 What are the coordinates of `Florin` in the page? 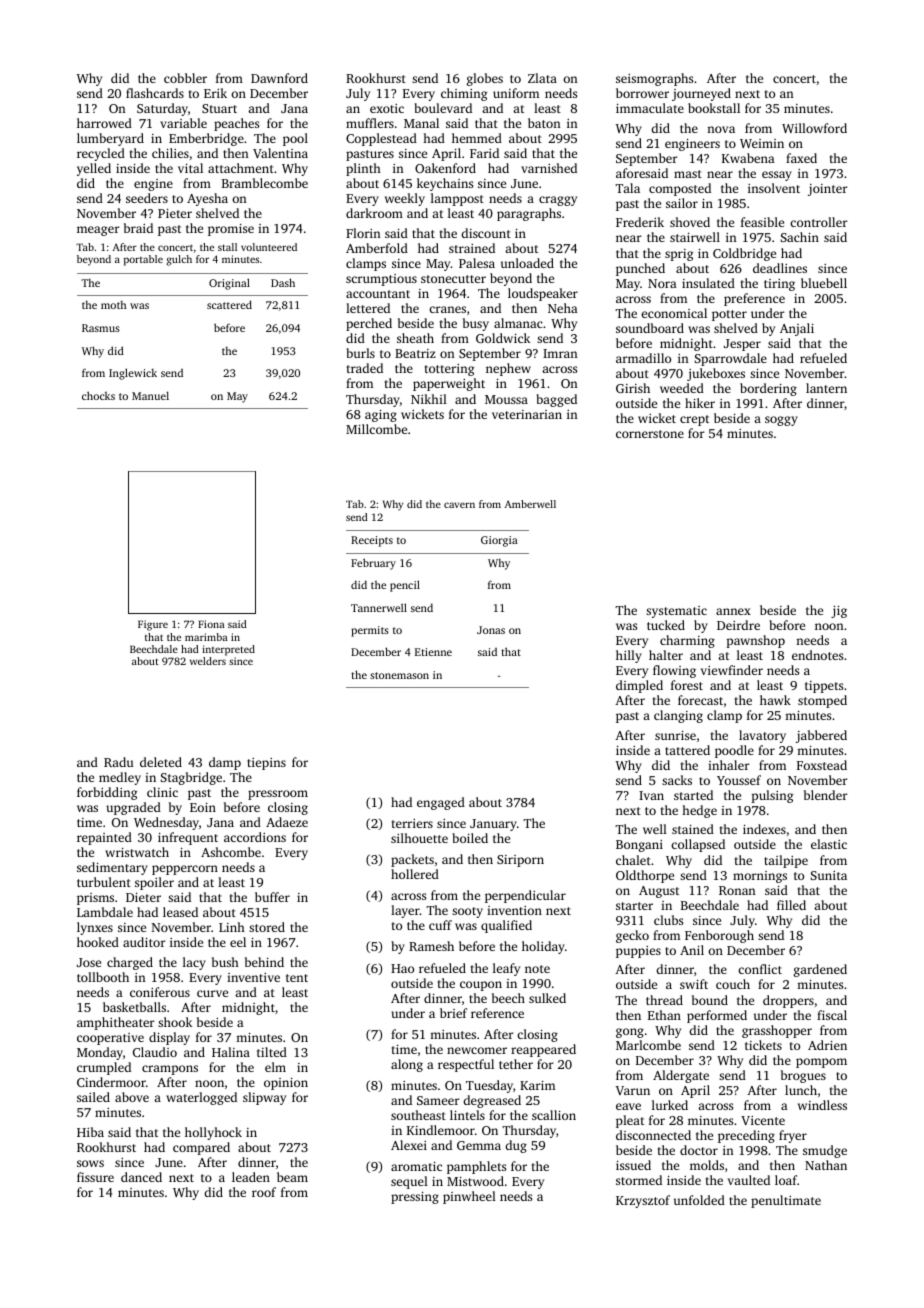 It's located at (363, 233).
